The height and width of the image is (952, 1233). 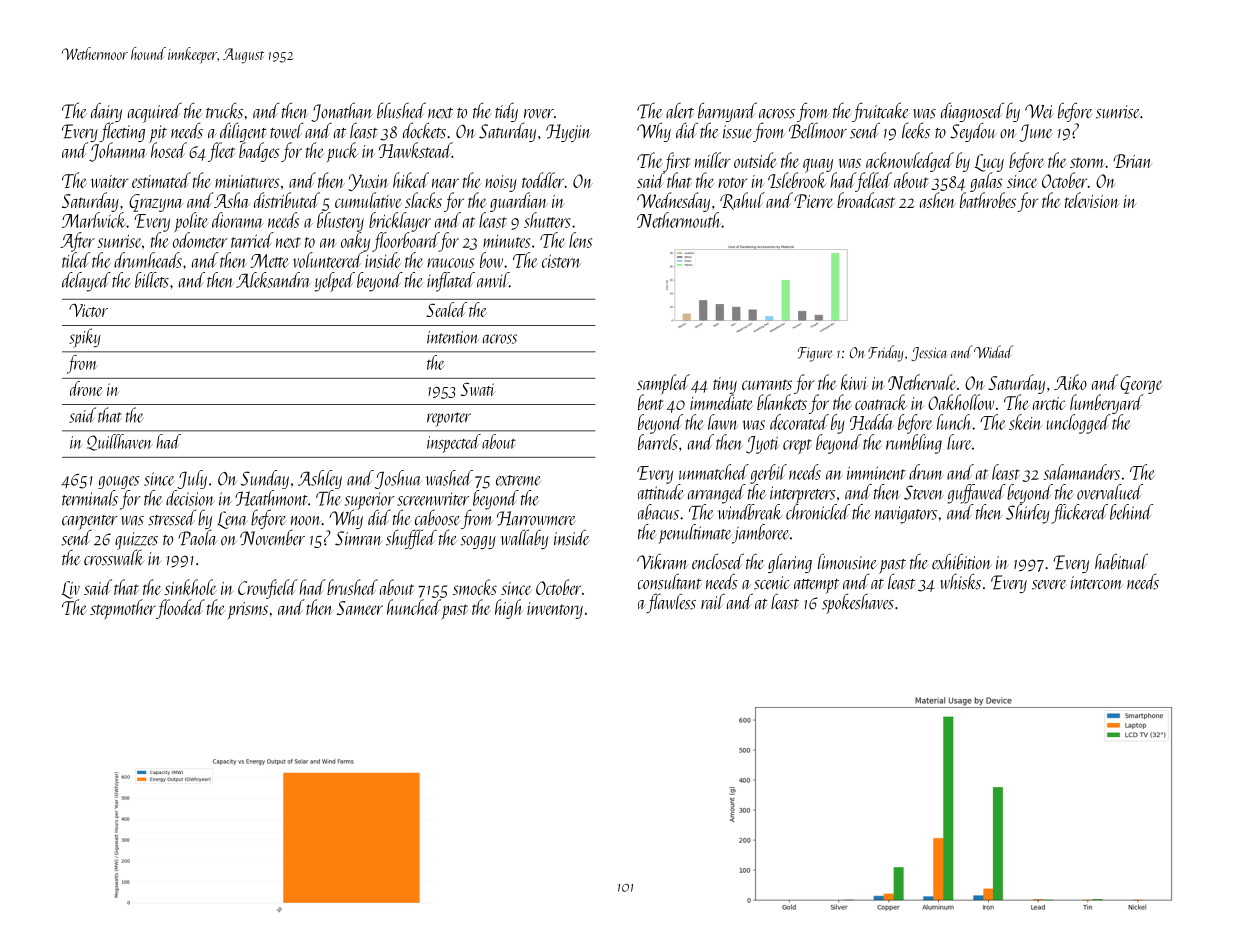 What do you see at coordinates (109, 181) in the image?
I see `waiter` at bounding box center [109, 181].
